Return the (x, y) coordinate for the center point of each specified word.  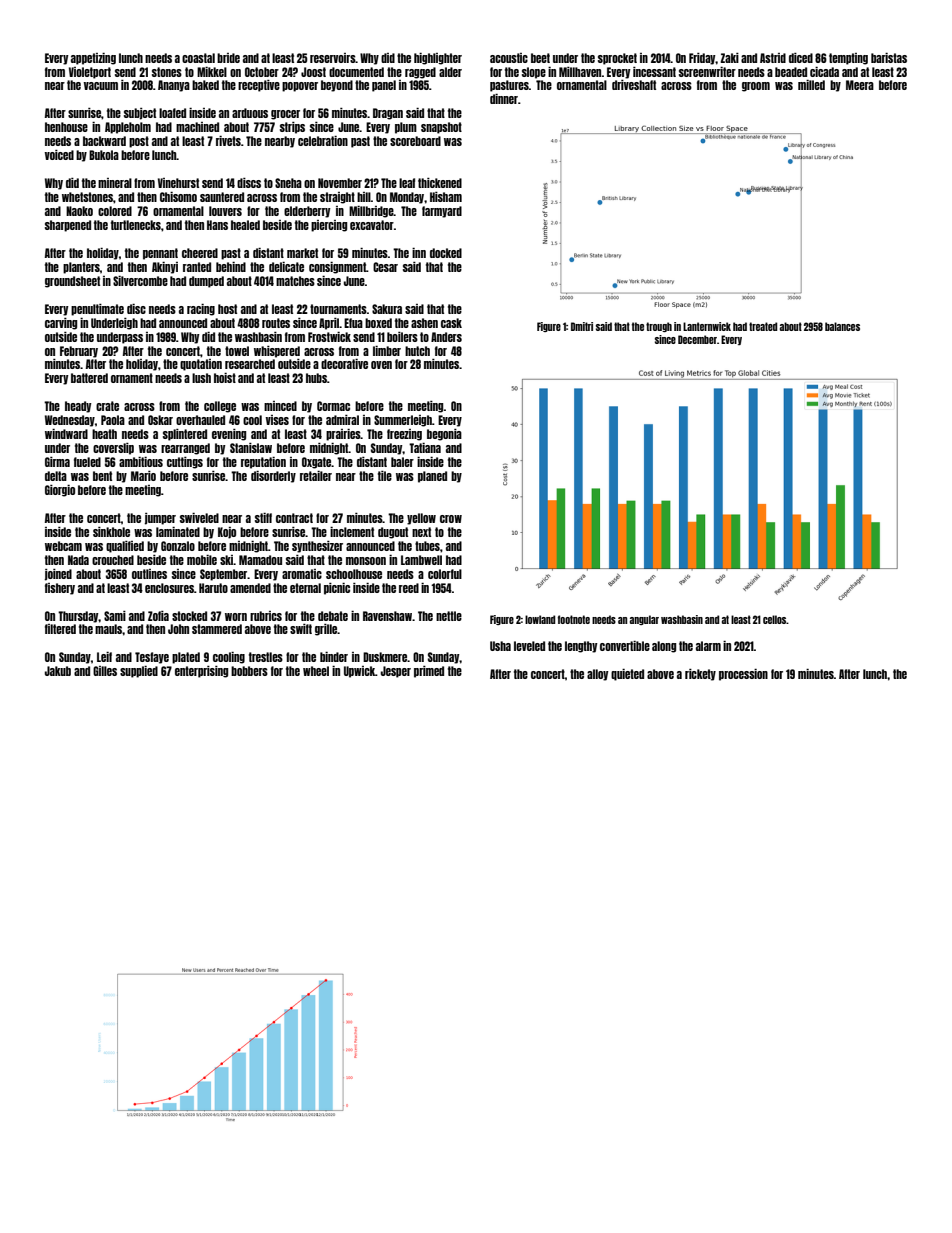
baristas (889, 58)
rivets (228, 141)
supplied (139, 672)
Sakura (387, 309)
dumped (206, 282)
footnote (574, 619)
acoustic (509, 58)
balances (842, 326)
